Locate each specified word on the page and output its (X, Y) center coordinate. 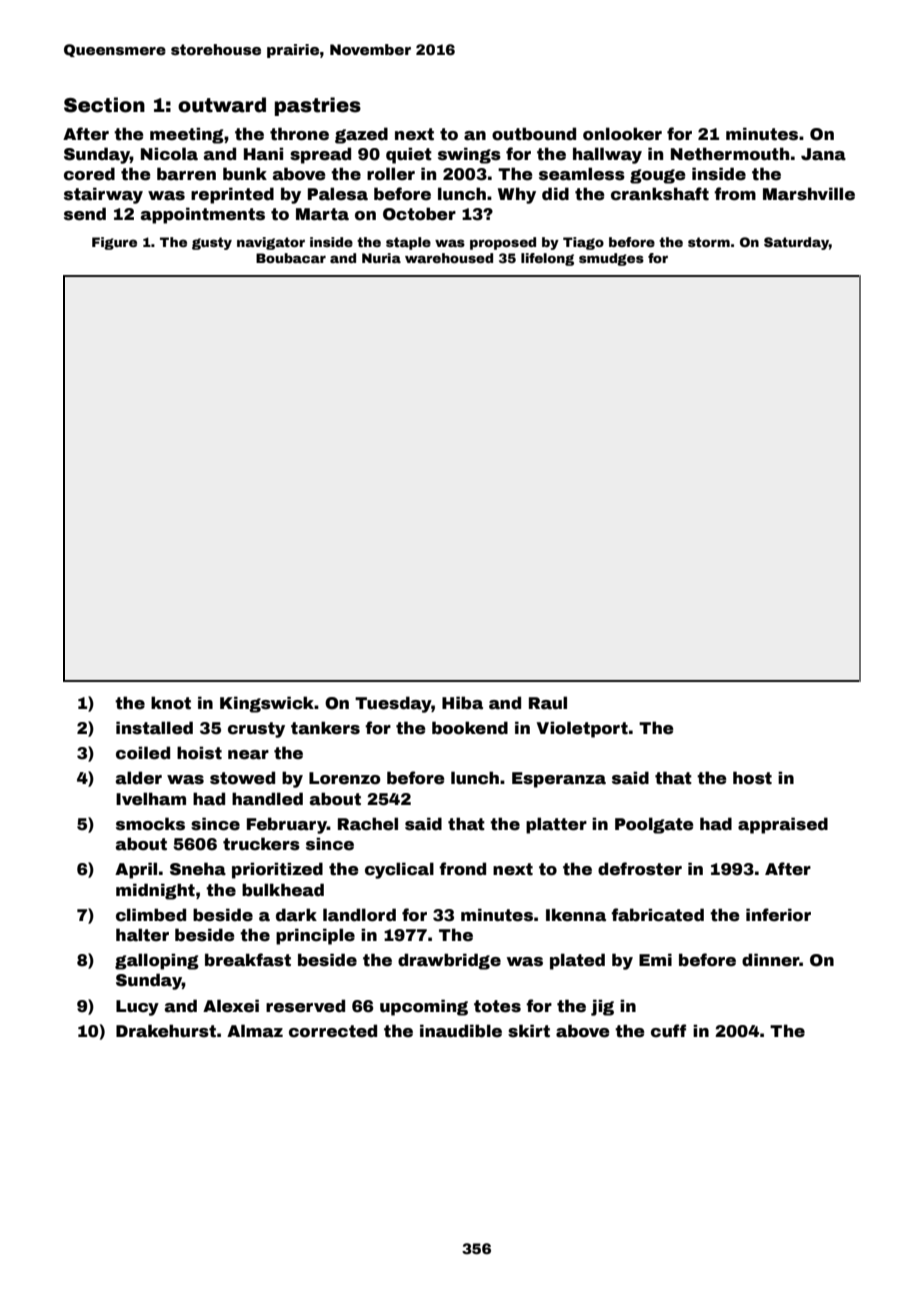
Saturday (796, 243)
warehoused (449, 258)
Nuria (381, 258)
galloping (157, 961)
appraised (783, 825)
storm (709, 242)
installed (154, 728)
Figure (114, 243)
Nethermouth (730, 154)
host (752, 778)
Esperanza (559, 780)
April (136, 870)
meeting (187, 135)
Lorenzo (345, 778)
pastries (318, 106)
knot (171, 703)
